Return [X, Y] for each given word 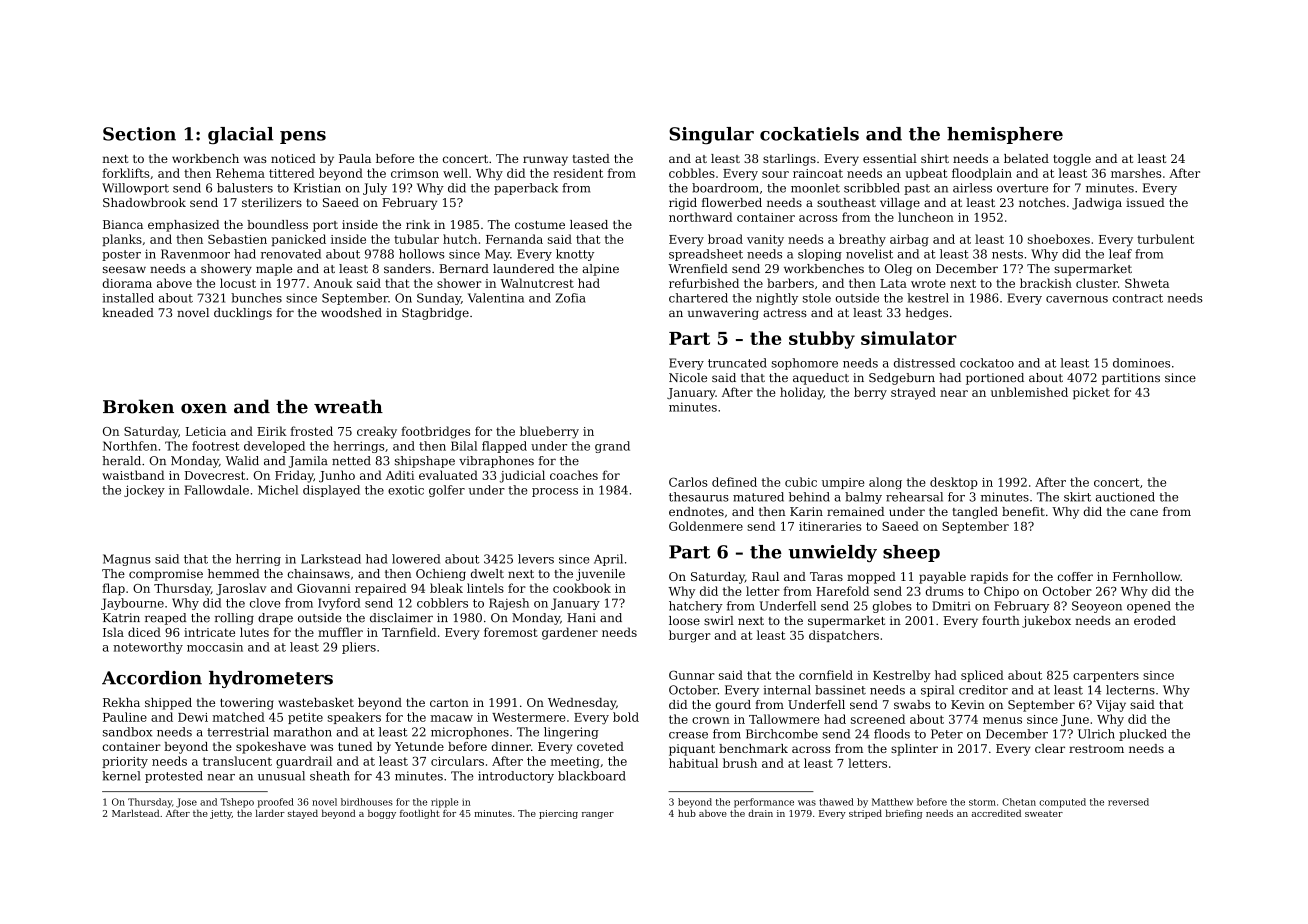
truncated [737, 363]
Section [139, 134]
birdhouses [367, 802]
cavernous [1077, 299]
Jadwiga [1097, 204]
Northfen [130, 446]
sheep [911, 553]
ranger [598, 815]
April [608, 560]
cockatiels [809, 134]
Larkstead [331, 559]
